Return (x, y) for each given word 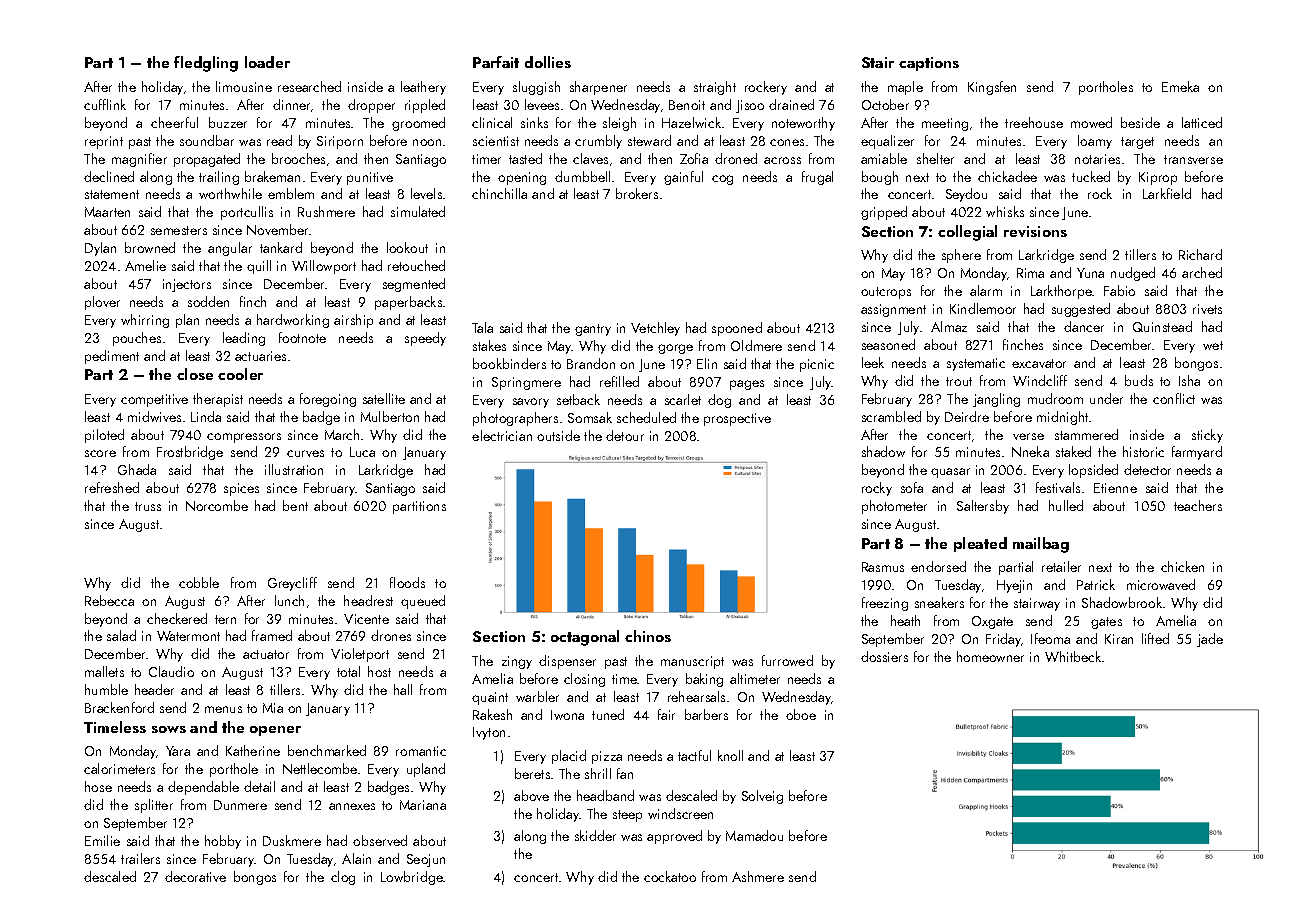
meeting (945, 124)
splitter (154, 806)
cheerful (174, 122)
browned (150, 247)
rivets (1207, 309)
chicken (1182, 566)
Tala (482, 327)
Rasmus (883, 567)
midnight (1063, 418)
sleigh (619, 124)
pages (747, 385)
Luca (362, 452)
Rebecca (109, 600)
